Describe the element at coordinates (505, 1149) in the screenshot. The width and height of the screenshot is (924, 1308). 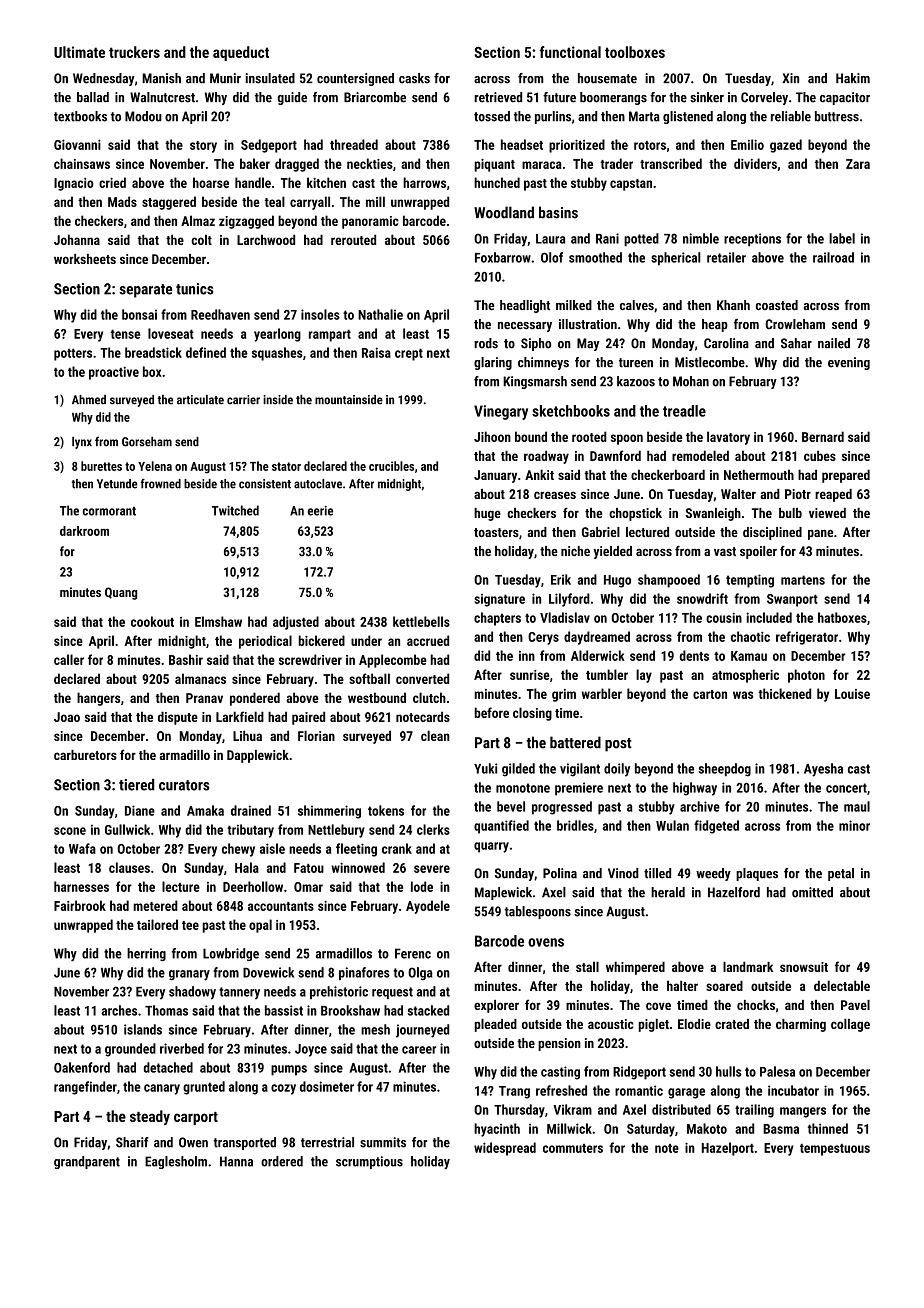
I see `widespread` at that location.
